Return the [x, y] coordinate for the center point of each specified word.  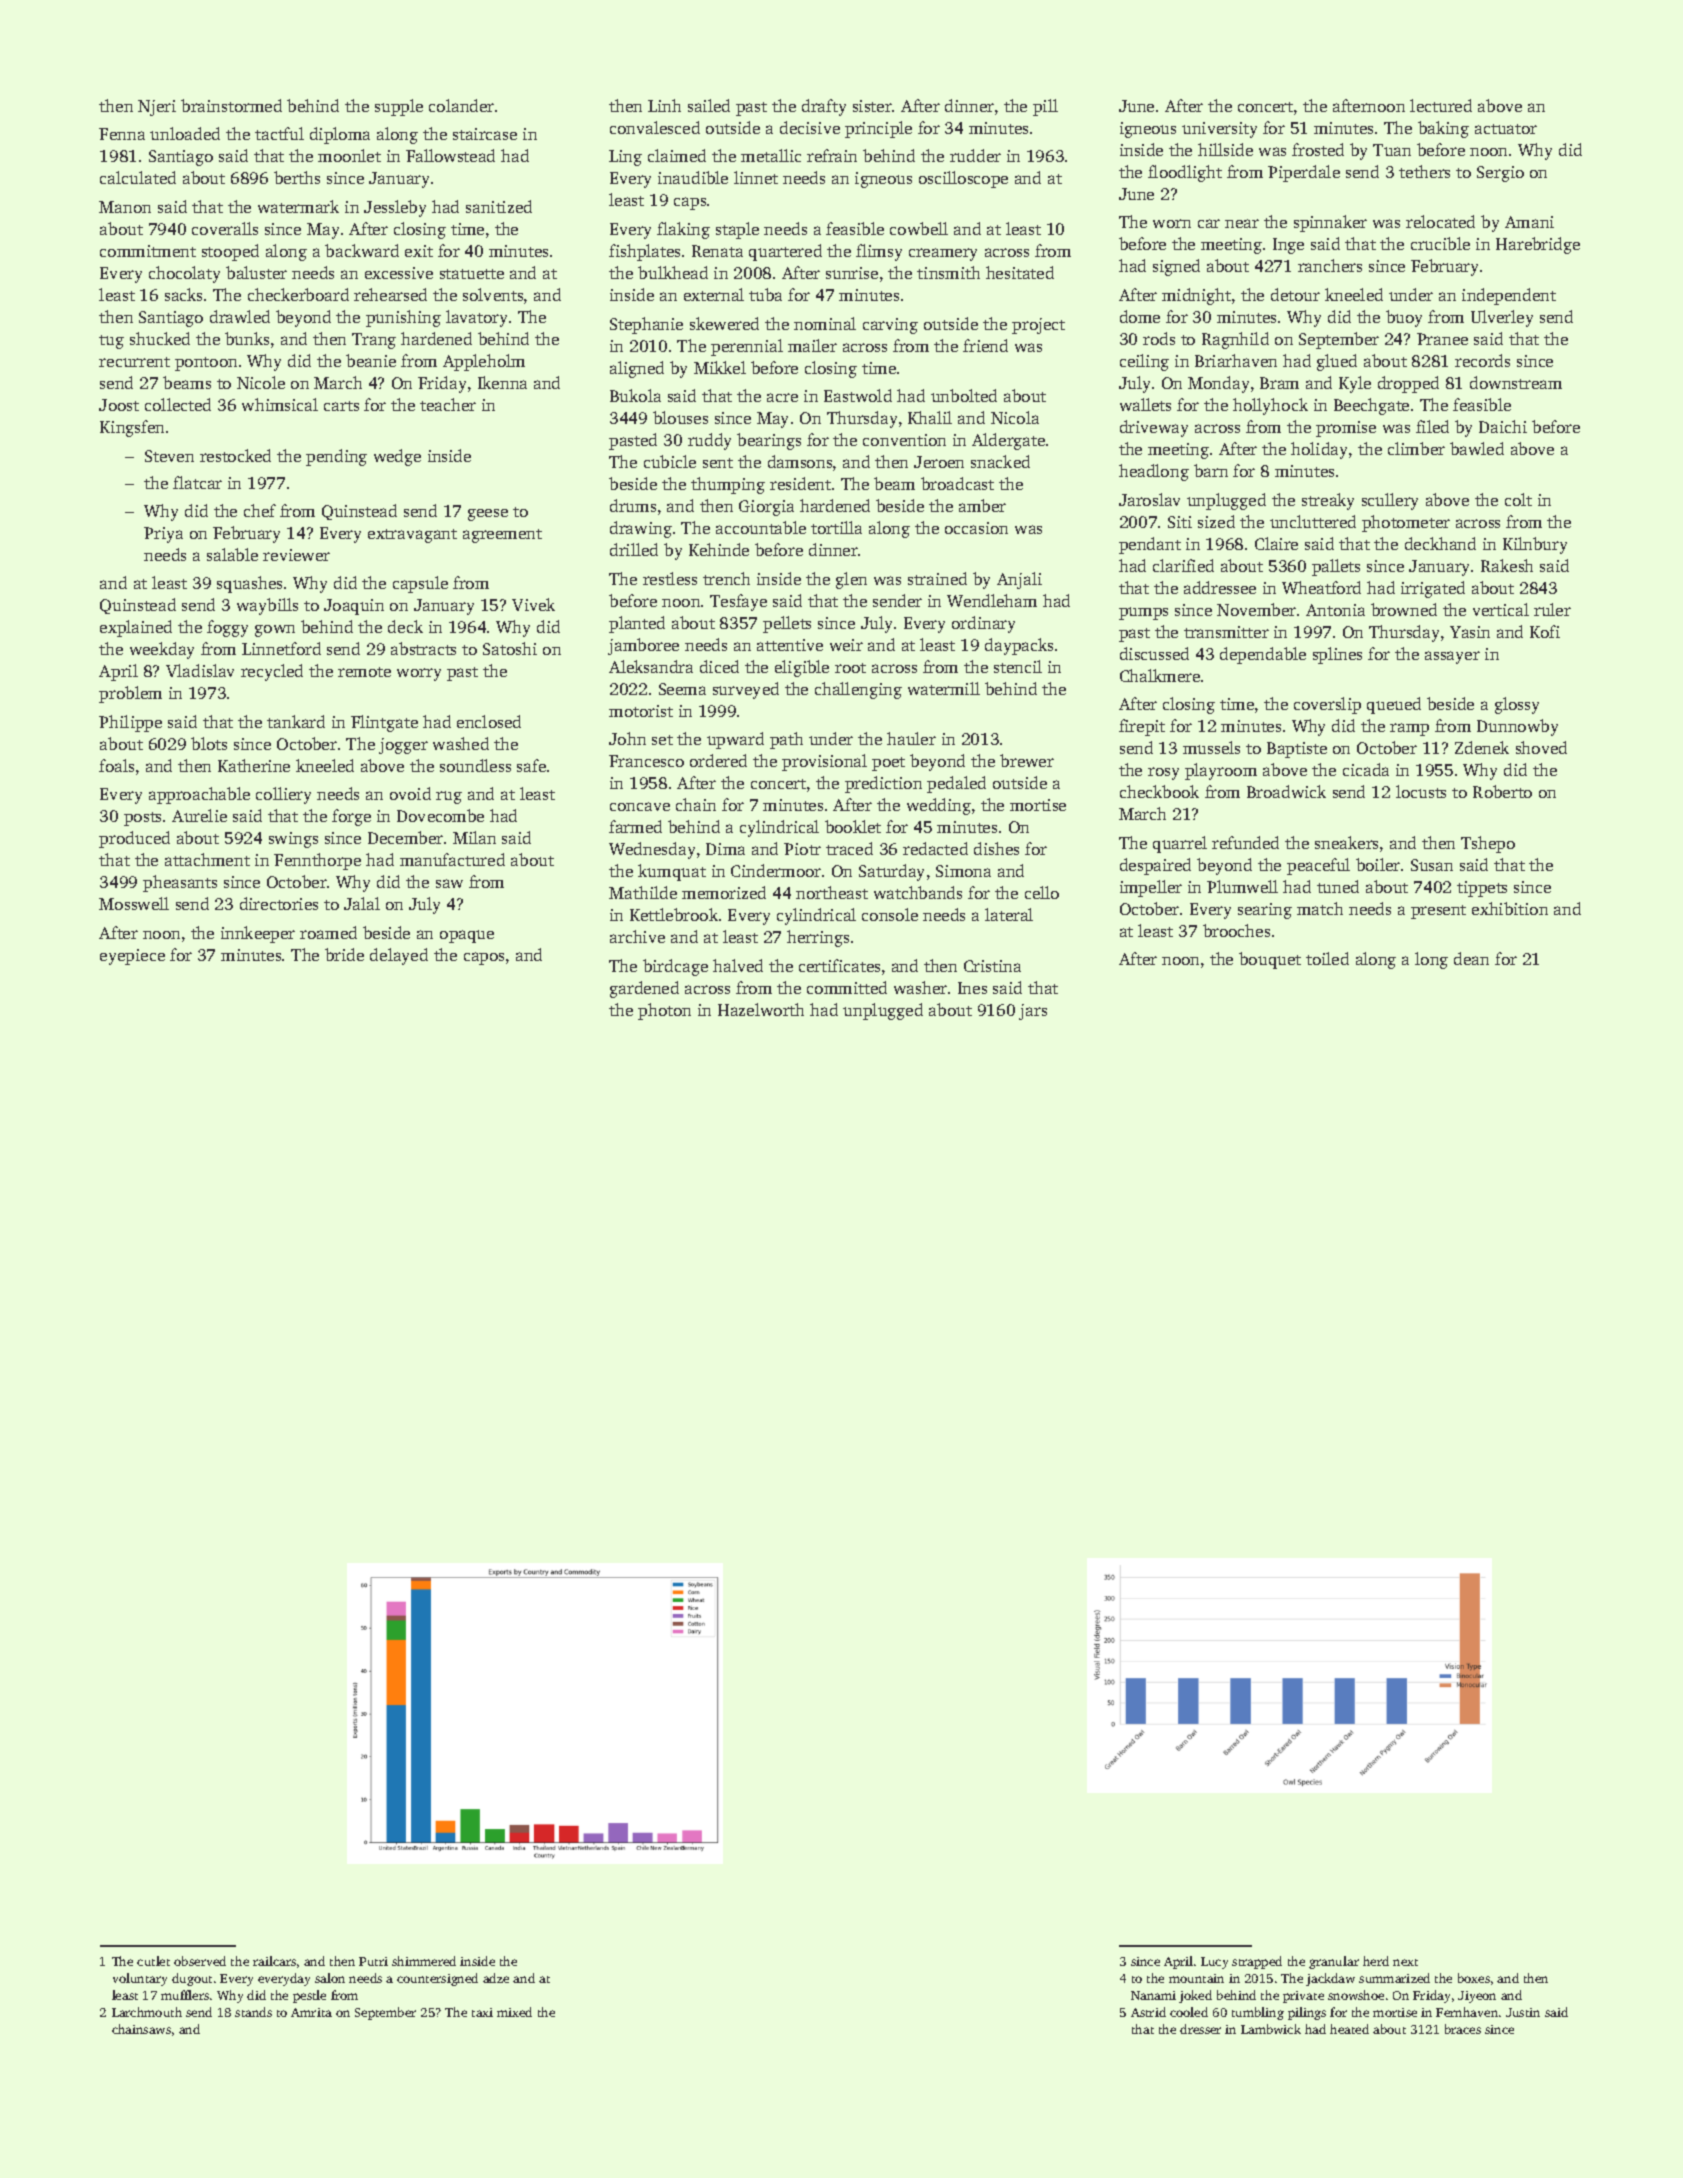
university [1219, 130]
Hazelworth [761, 1009]
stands [253, 2012]
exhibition [1510, 908]
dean [1471, 958]
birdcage [675, 967]
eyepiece [132, 957]
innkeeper [258, 934]
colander [461, 105]
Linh [664, 105]
